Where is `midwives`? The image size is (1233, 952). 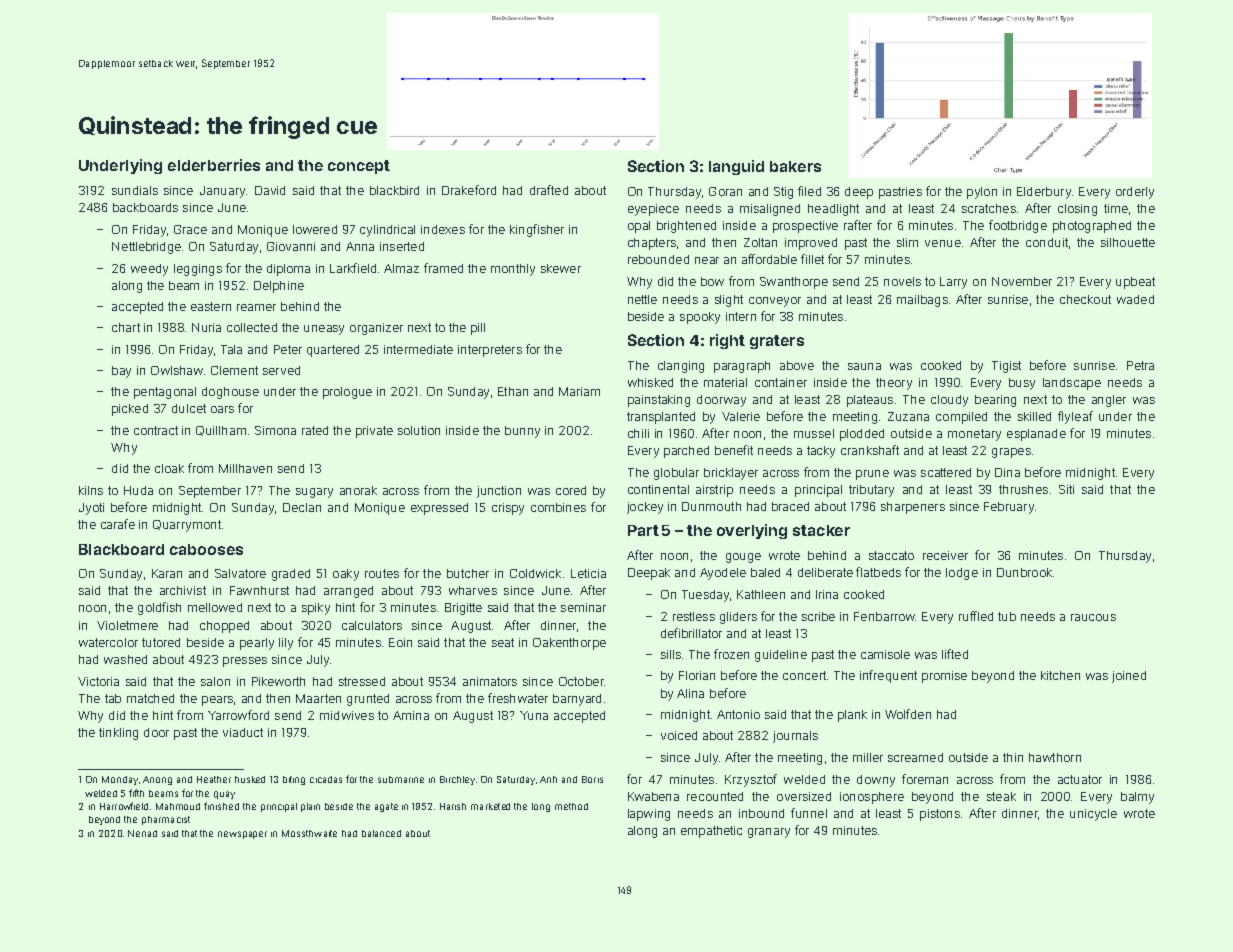 midwives is located at coordinates (347, 715).
